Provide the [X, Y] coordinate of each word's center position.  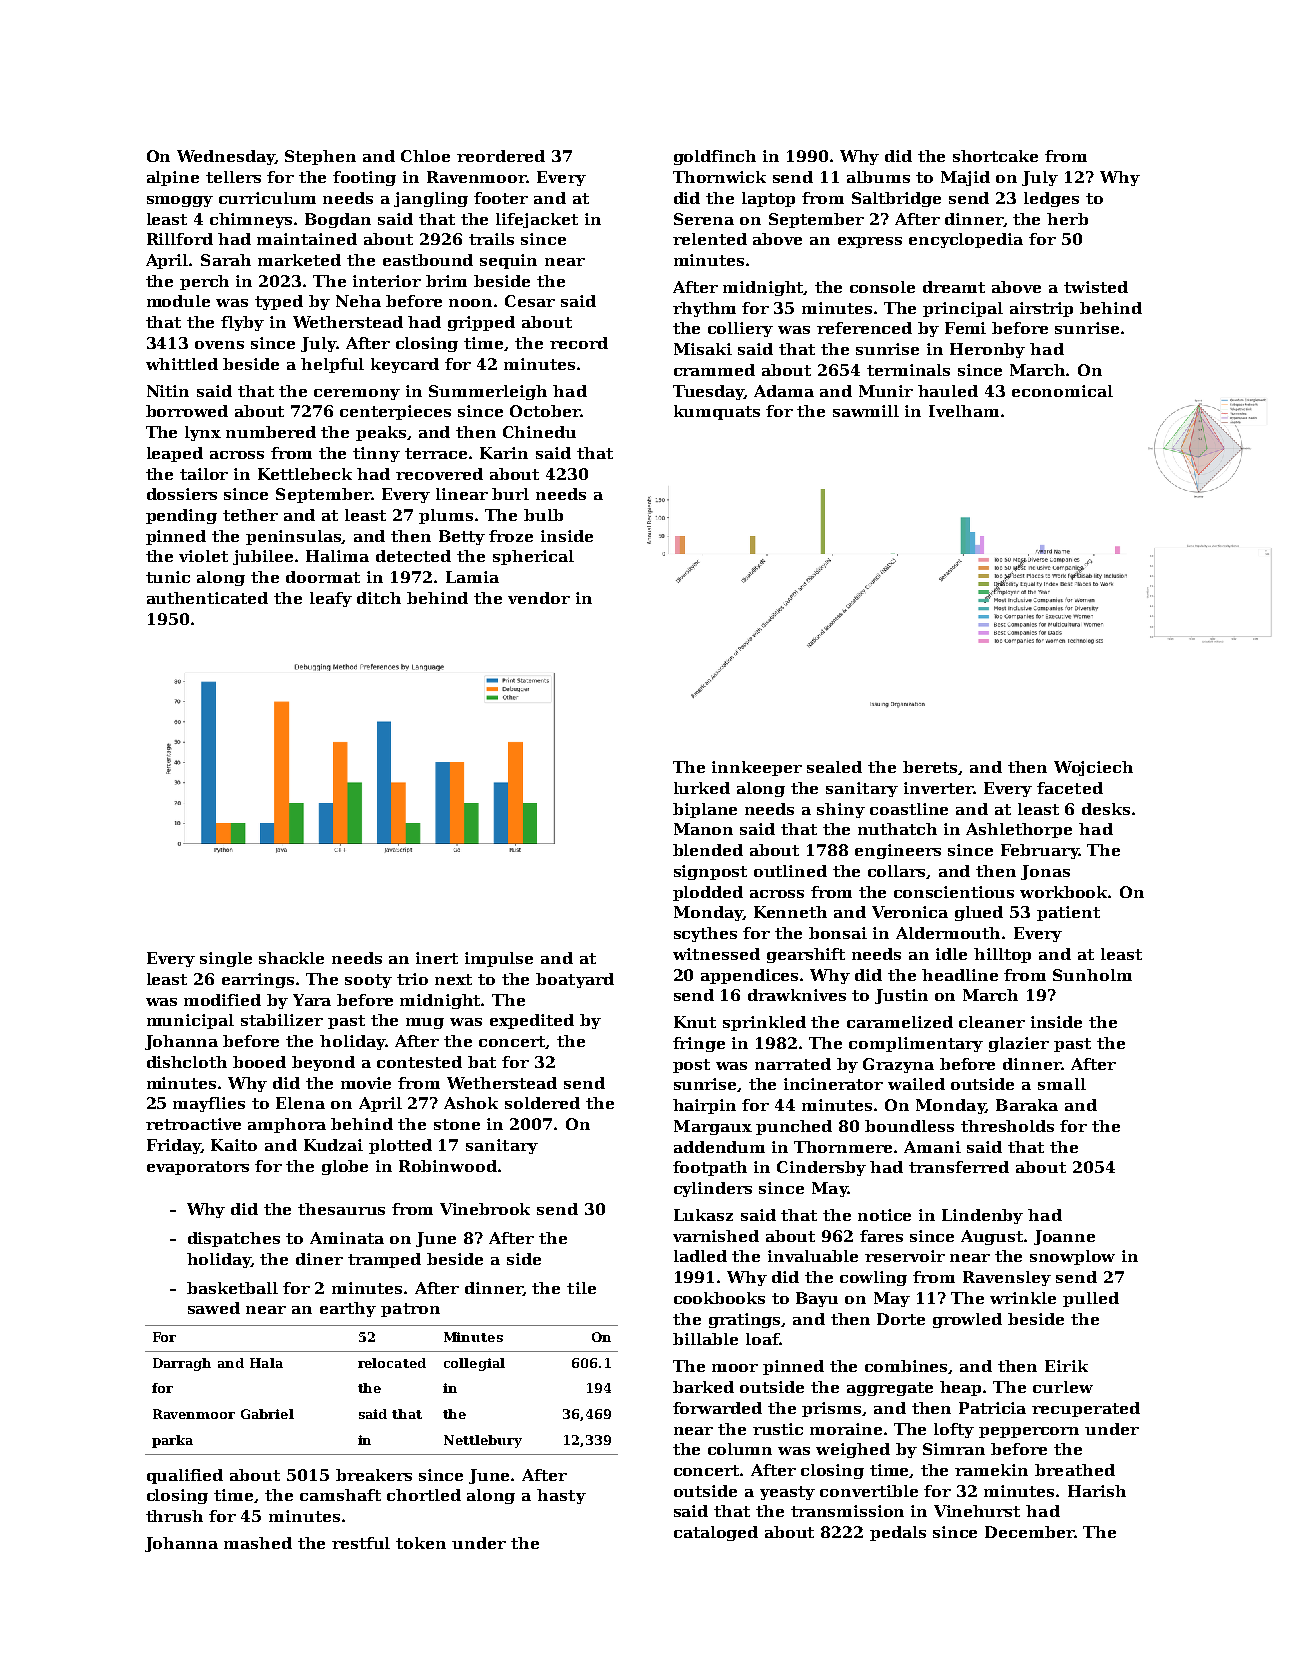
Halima [337, 556]
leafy [331, 599]
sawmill [866, 411]
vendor [539, 598]
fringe [699, 1044]
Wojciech [1093, 768]
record [579, 343]
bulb [543, 515]
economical [1062, 391]
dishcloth [187, 1062]
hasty [561, 1496]
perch [204, 282]
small [1062, 1084]
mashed [258, 1543]
